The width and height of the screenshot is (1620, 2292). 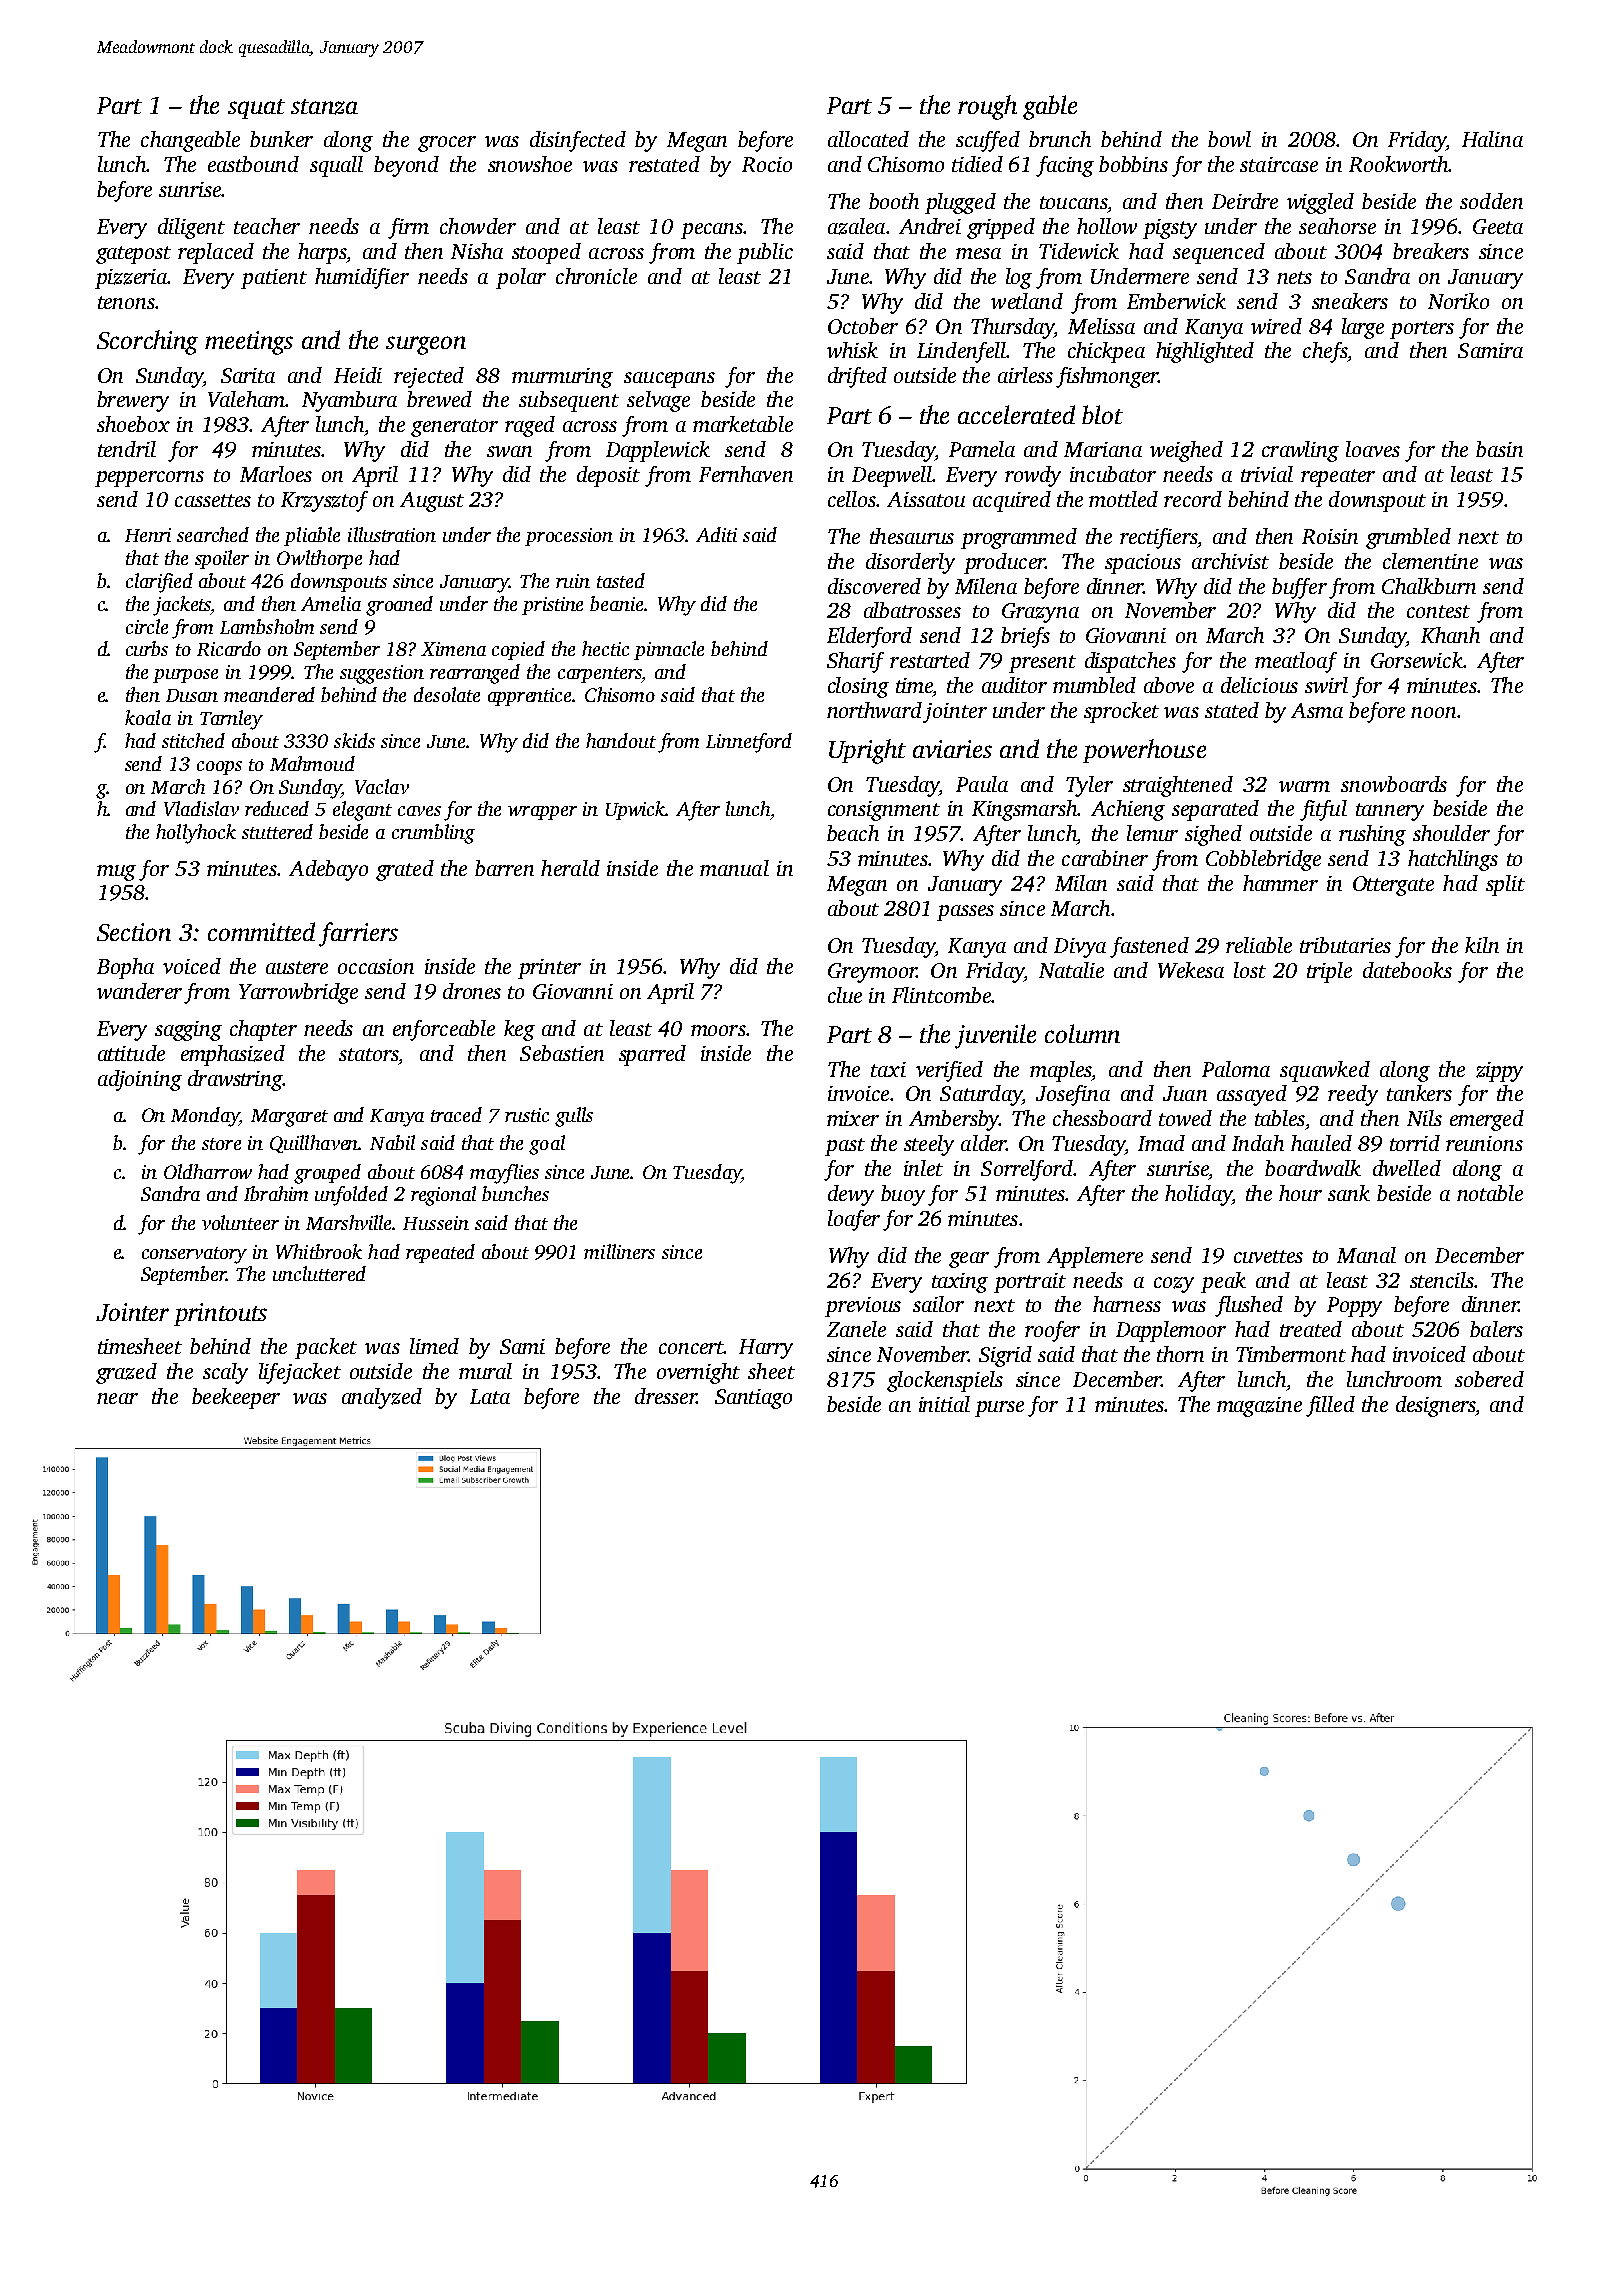 What do you see at coordinates (324, 107) in the screenshot?
I see `stanza` at bounding box center [324, 107].
